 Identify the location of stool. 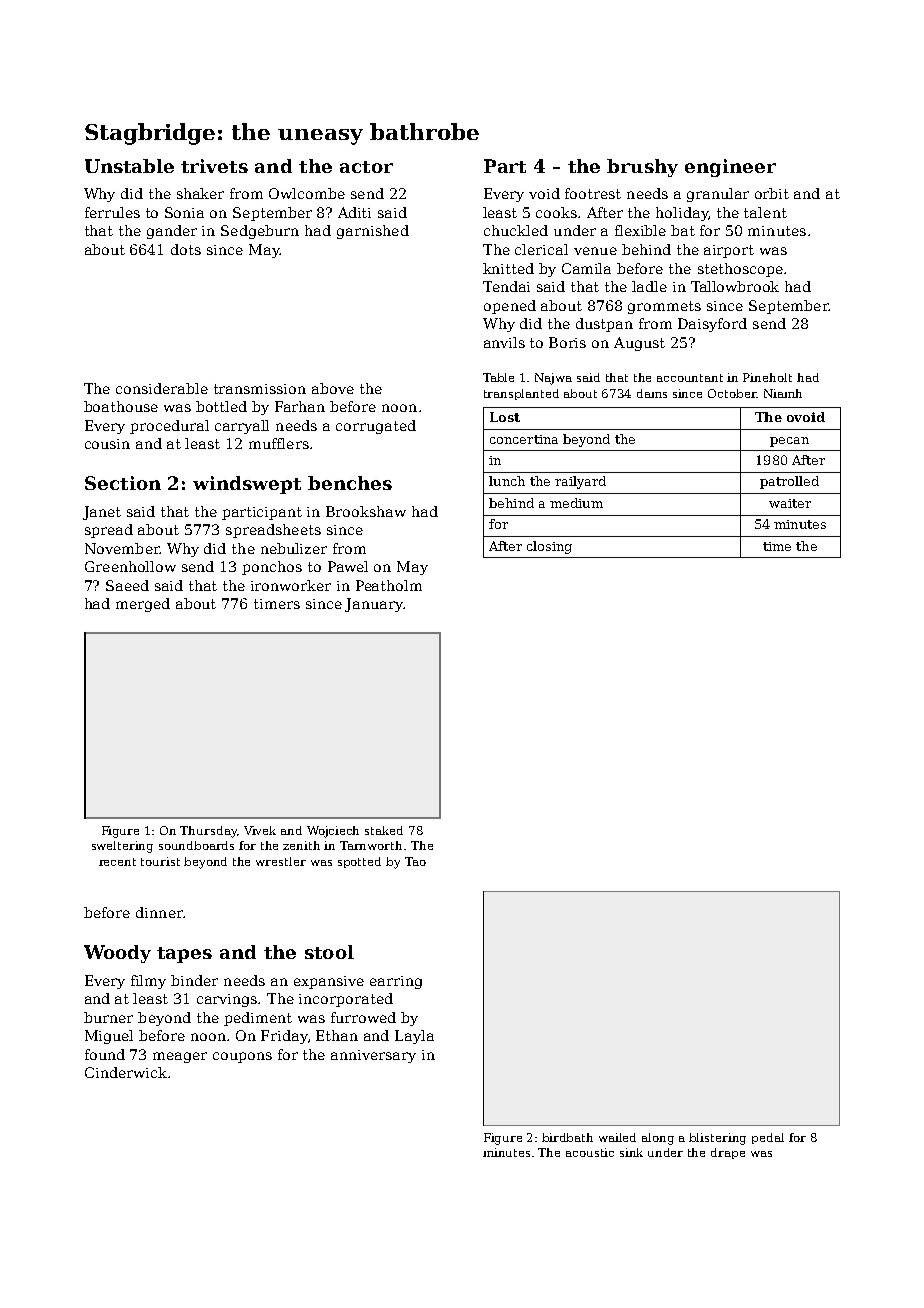
(329, 952).
